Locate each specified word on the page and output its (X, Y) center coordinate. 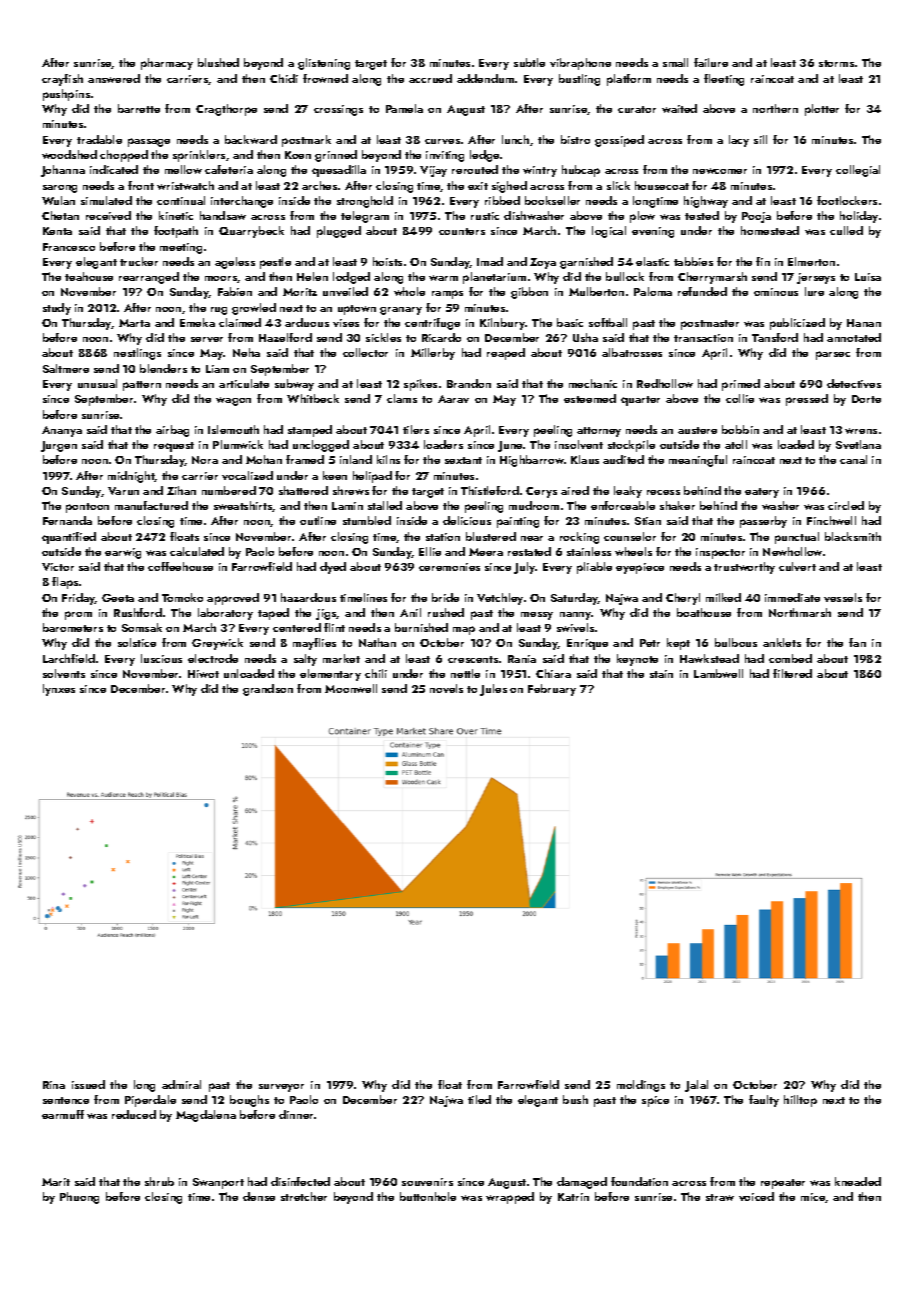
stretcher (304, 1196)
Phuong (79, 1198)
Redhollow (665, 383)
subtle (529, 62)
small (675, 62)
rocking (579, 538)
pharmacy (167, 64)
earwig (123, 553)
